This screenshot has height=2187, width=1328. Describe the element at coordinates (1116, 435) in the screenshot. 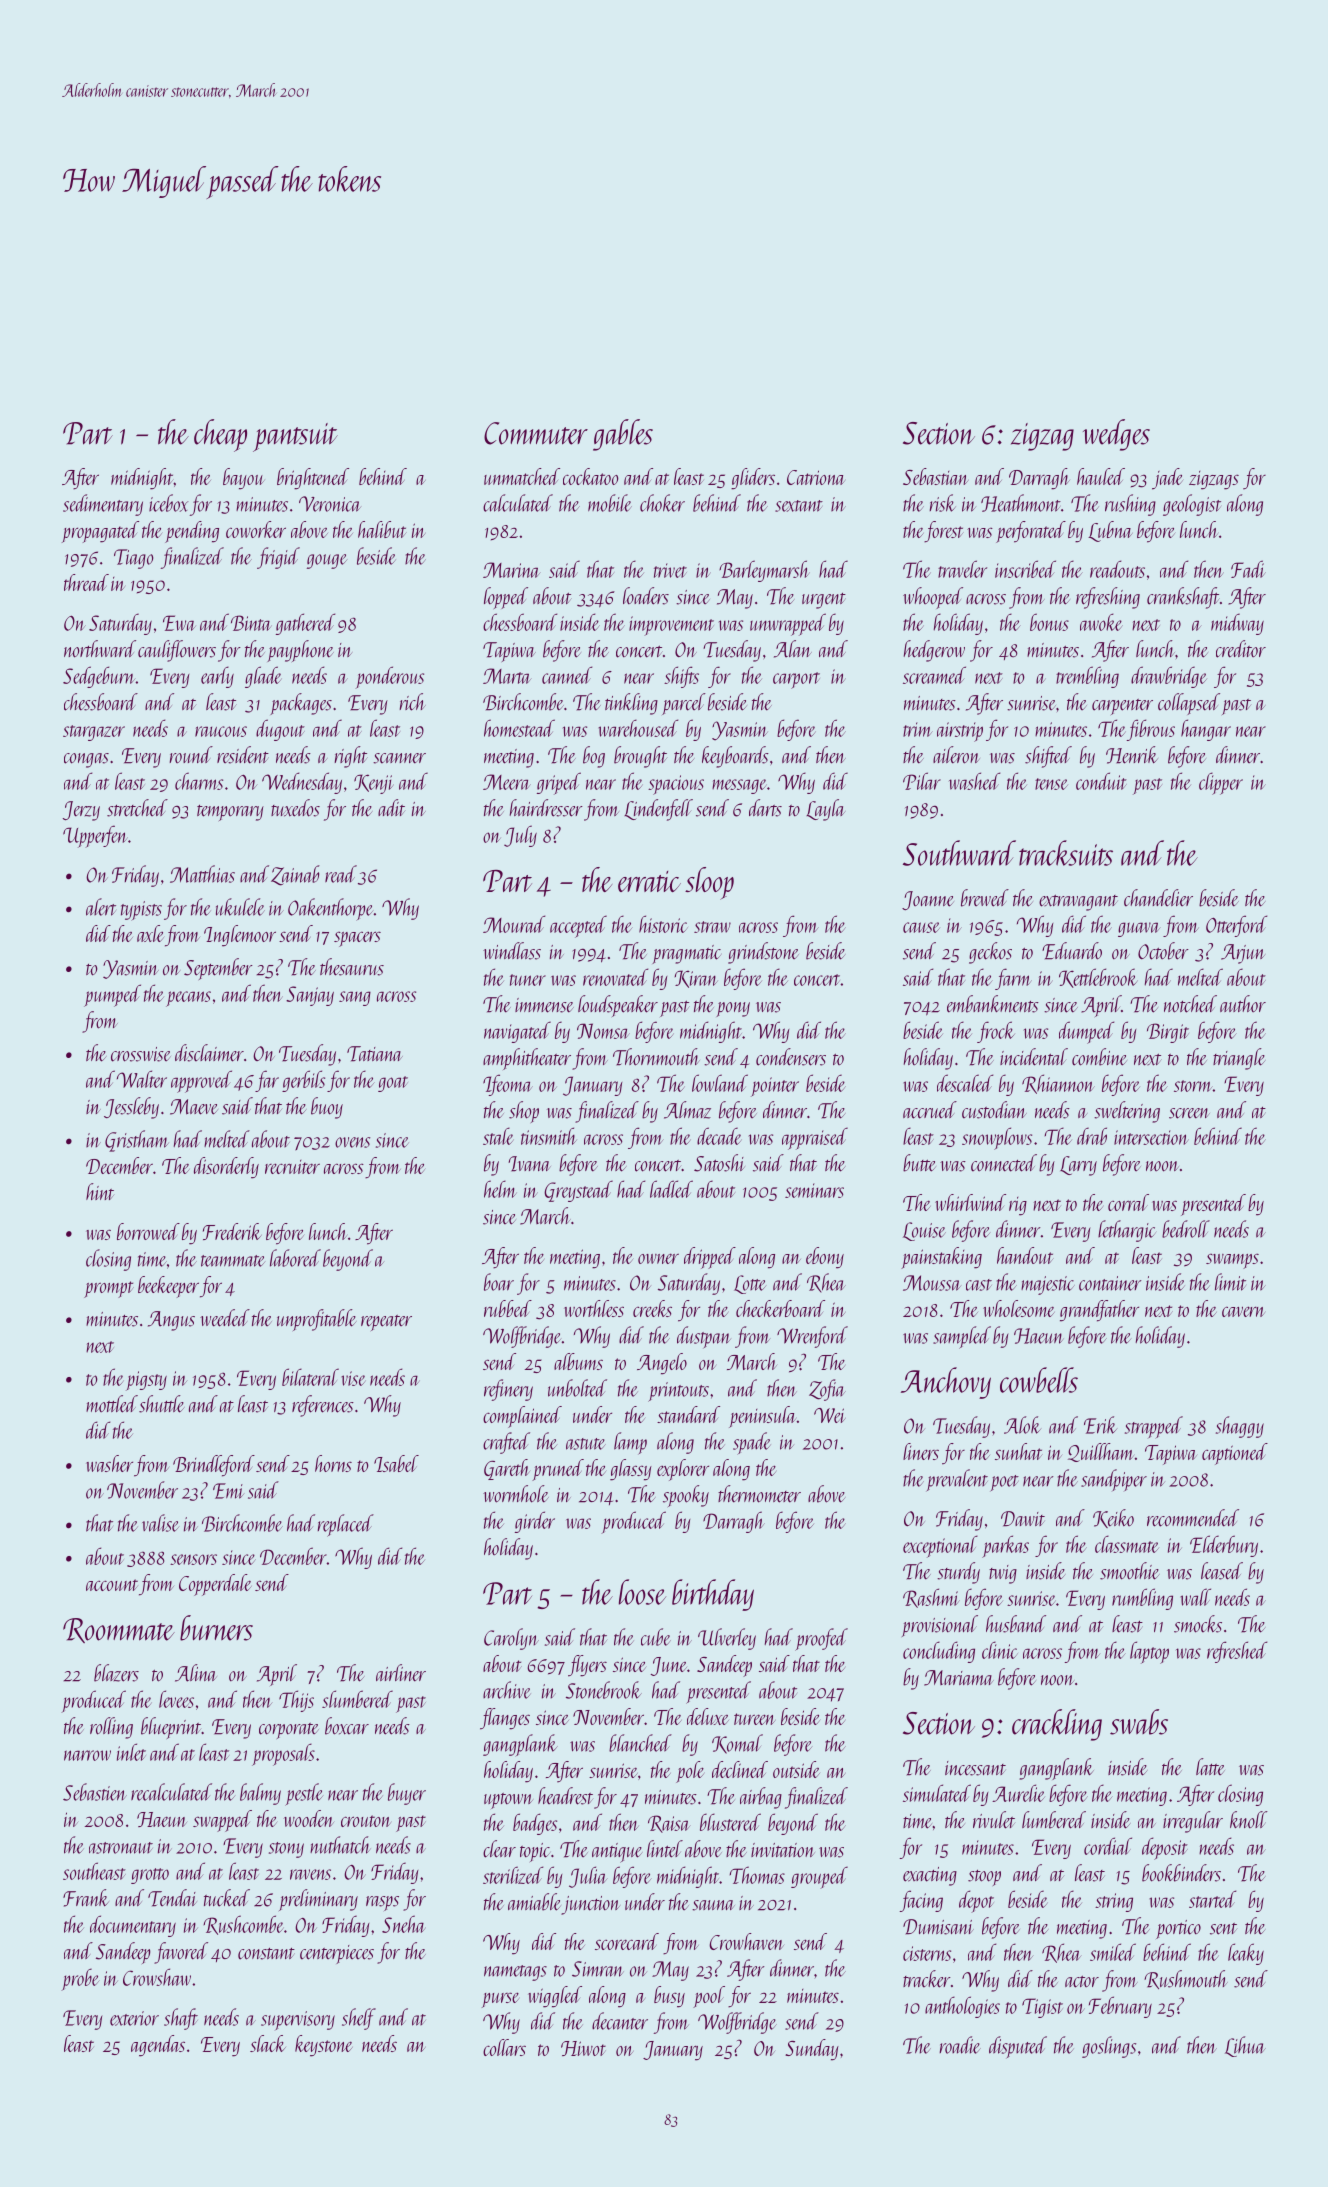

I see `wedges` at that location.
